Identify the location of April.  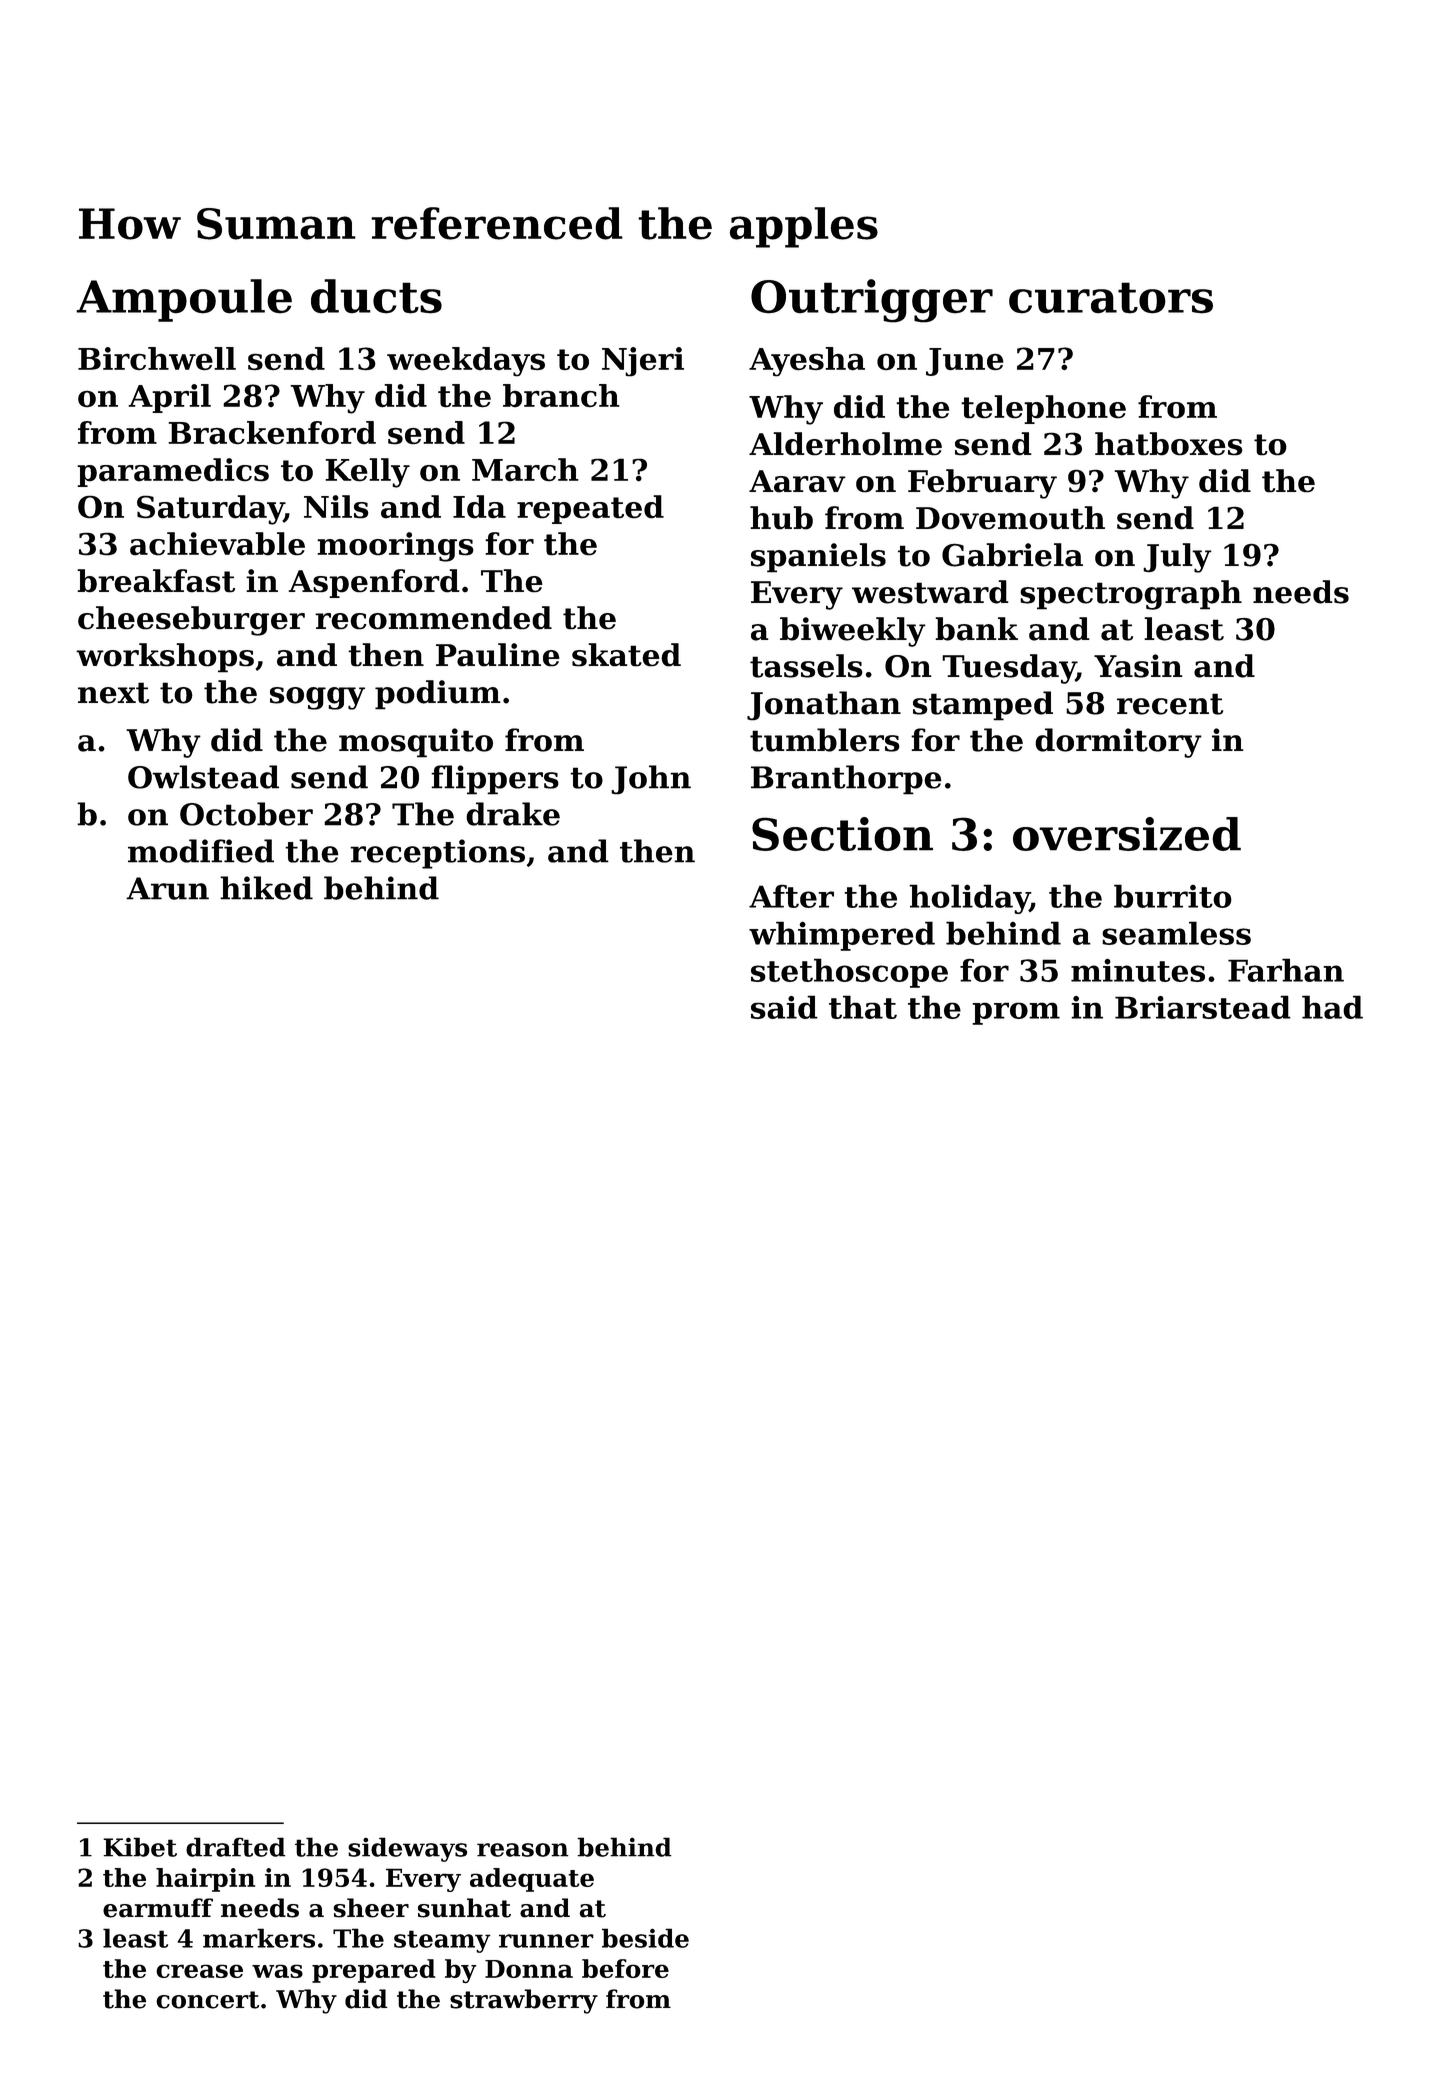
(169, 398).
